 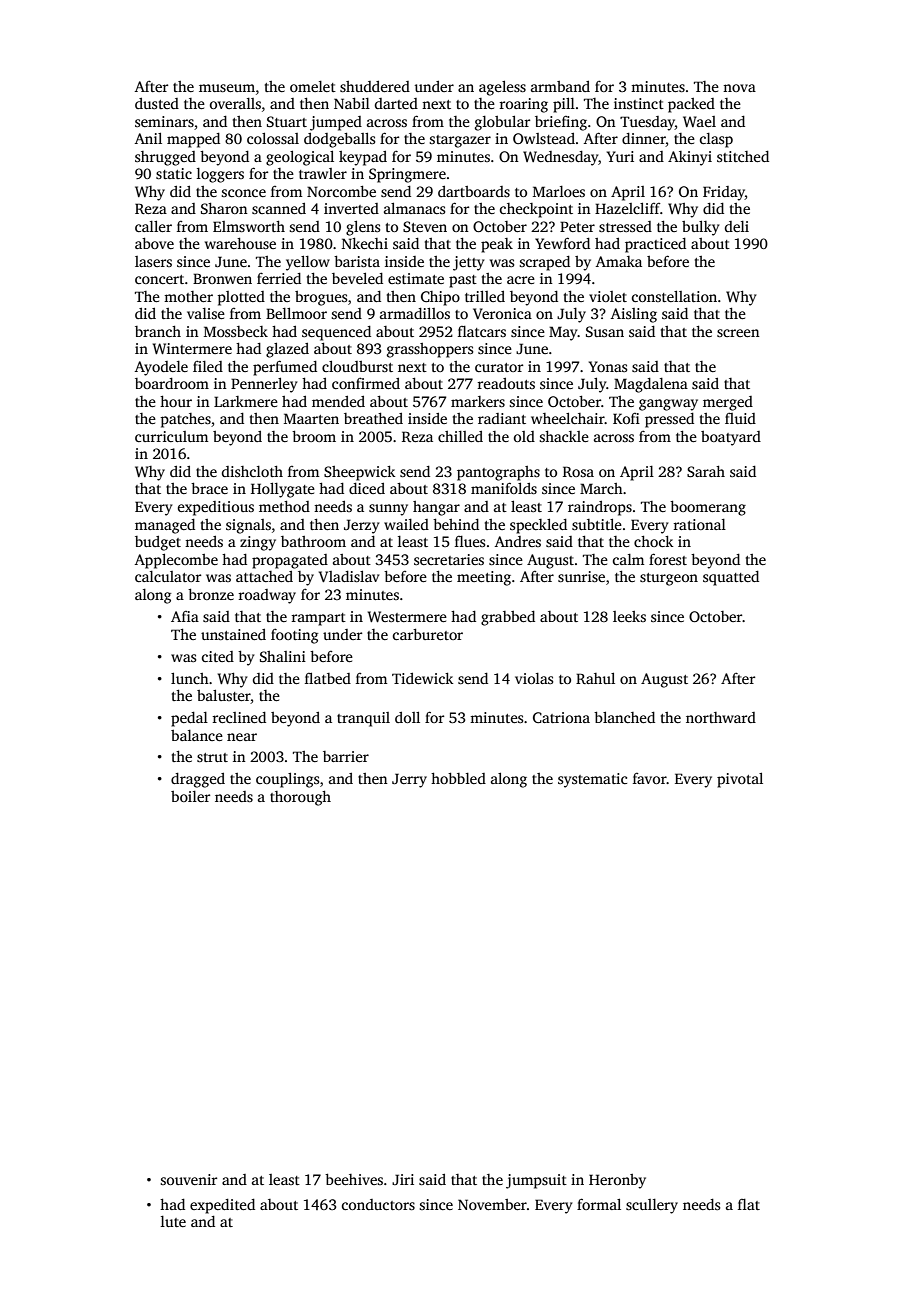 I want to click on globular, so click(x=502, y=123).
